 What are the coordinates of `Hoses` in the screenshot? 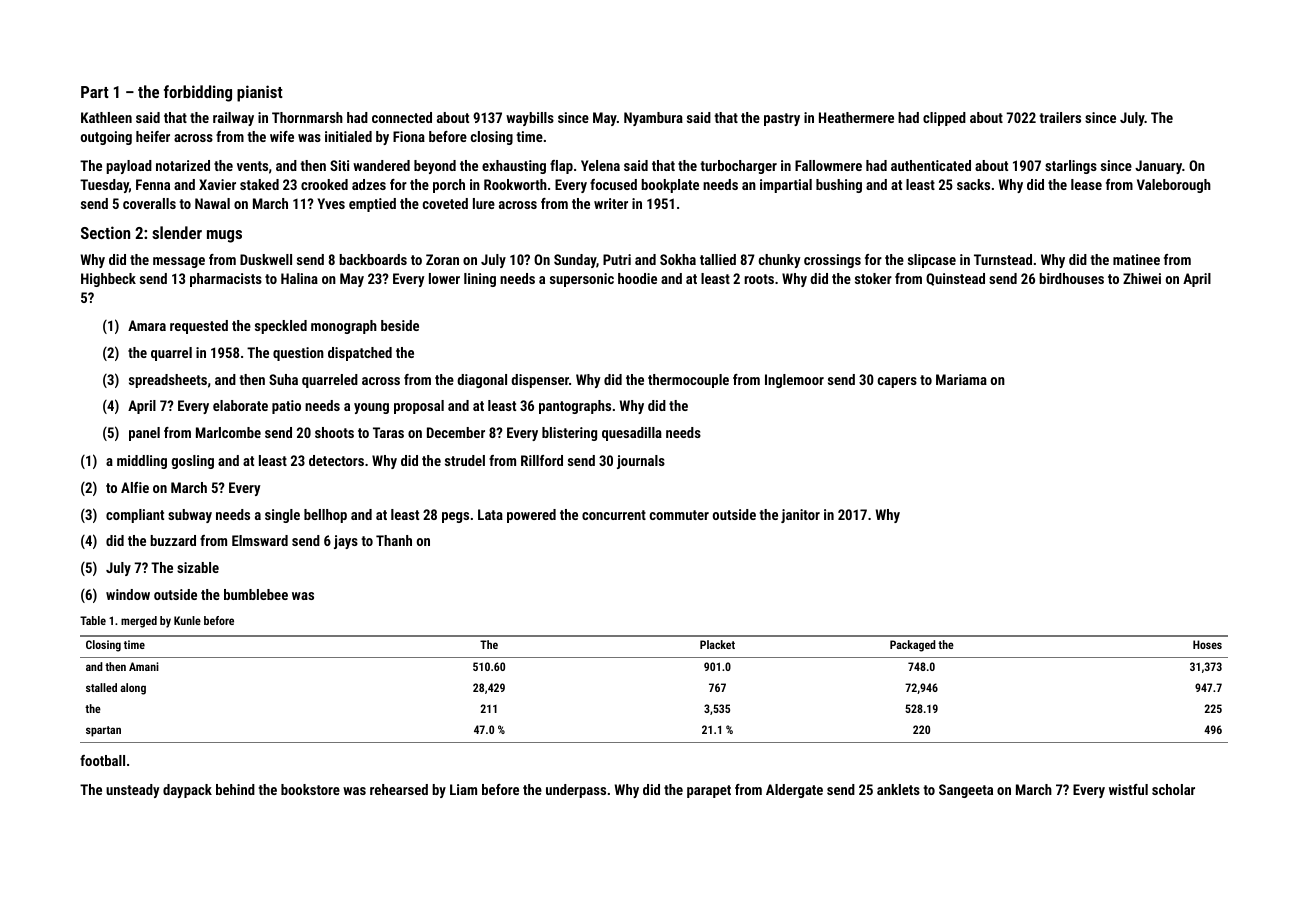 It's located at (1207, 644).
